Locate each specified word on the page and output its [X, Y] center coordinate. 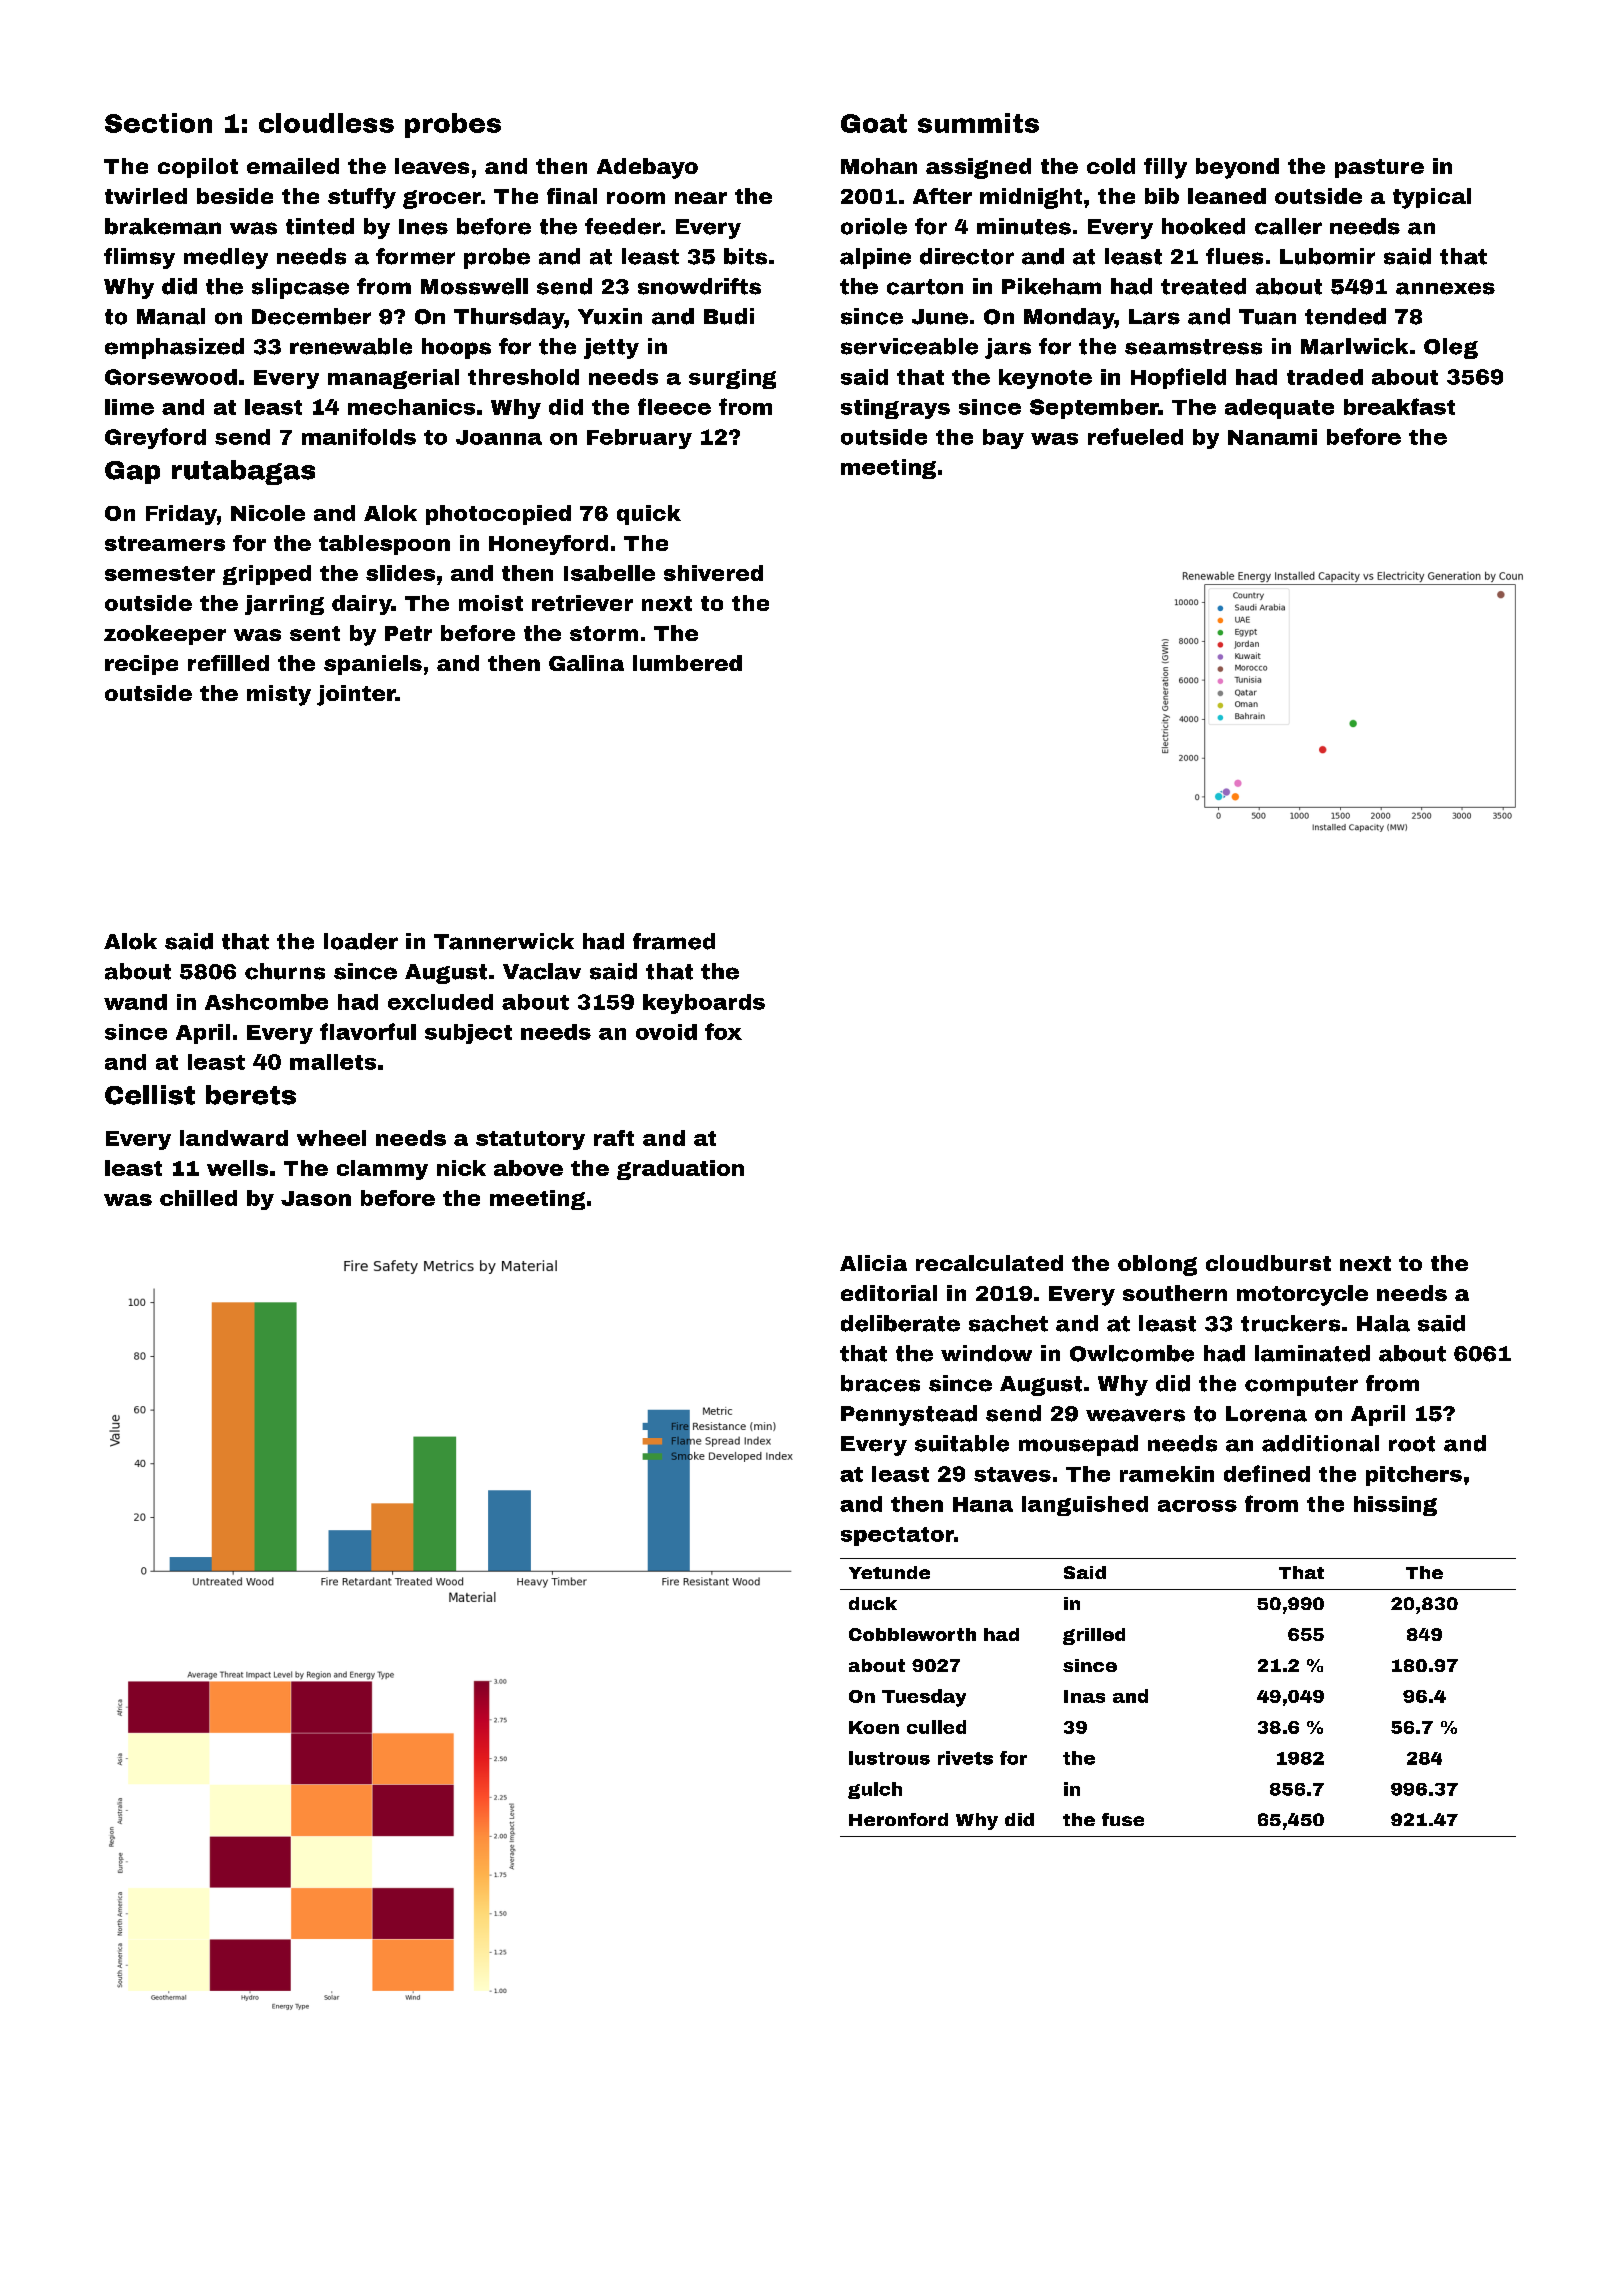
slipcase [300, 288]
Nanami [1272, 437]
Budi [729, 316]
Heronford [898, 1819]
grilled [1094, 1636]
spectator [897, 1536]
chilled [198, 1198]
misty [279, 695]
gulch [875, 1790]
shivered [713, 573]
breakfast [1399, 406]
